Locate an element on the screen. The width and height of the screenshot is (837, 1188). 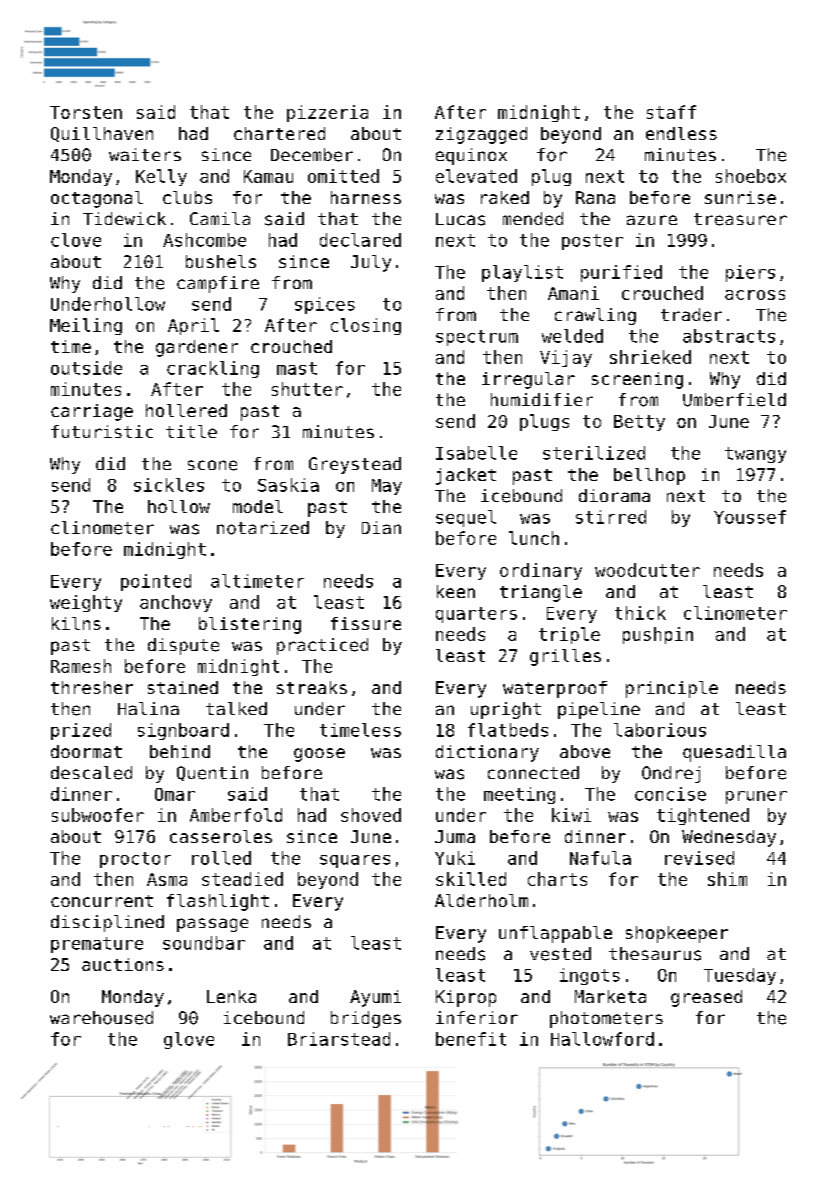
greased is located at coordinates (706, 998).
